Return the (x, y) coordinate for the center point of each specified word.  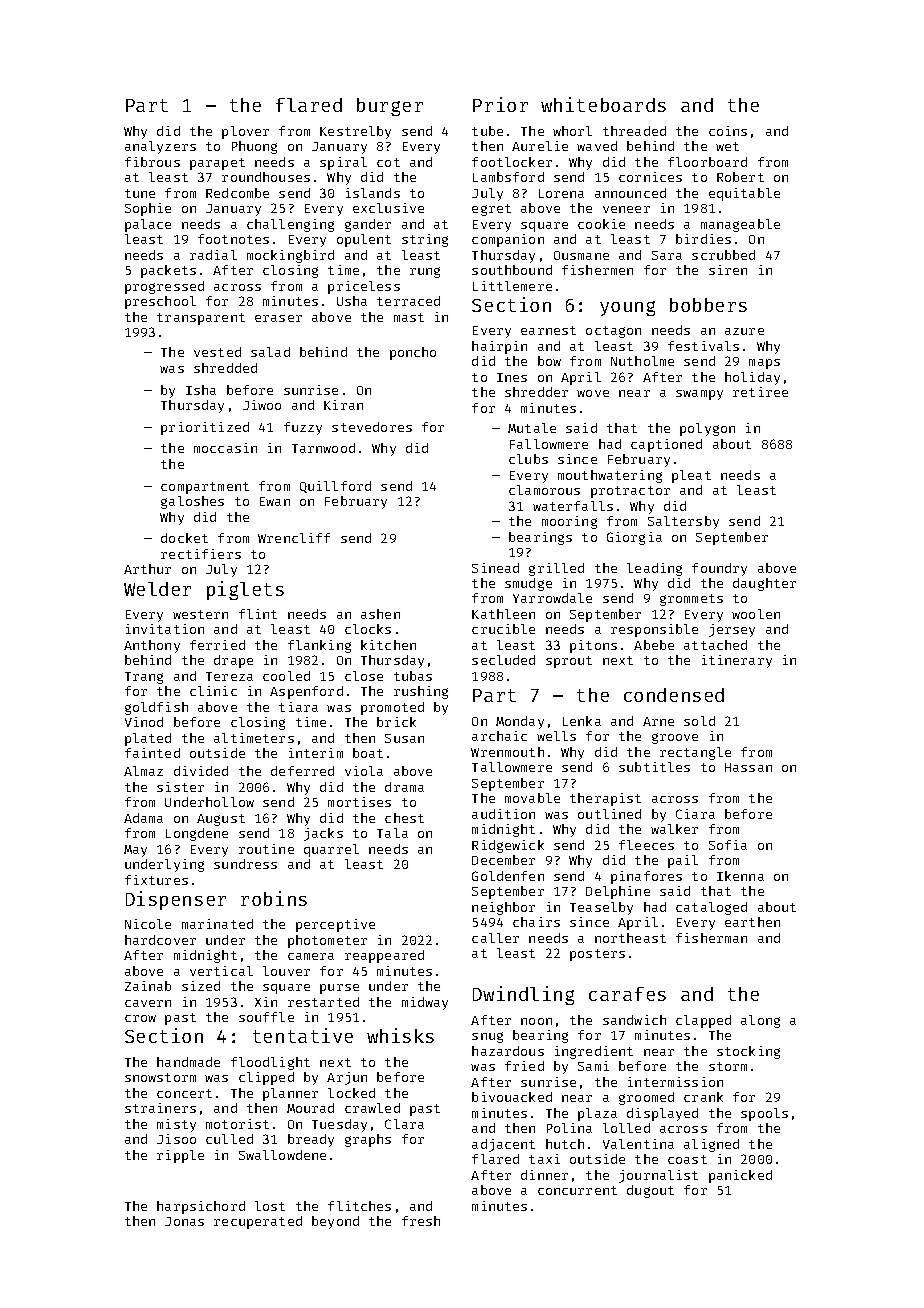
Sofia (728, 845)
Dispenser (176, 900)
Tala (392, 833)
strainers (160, 1108)
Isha (201, 390)
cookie (601, 224)
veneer (626, 209)
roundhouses (266, 177)
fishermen (597, 270)
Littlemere (512, 286)
